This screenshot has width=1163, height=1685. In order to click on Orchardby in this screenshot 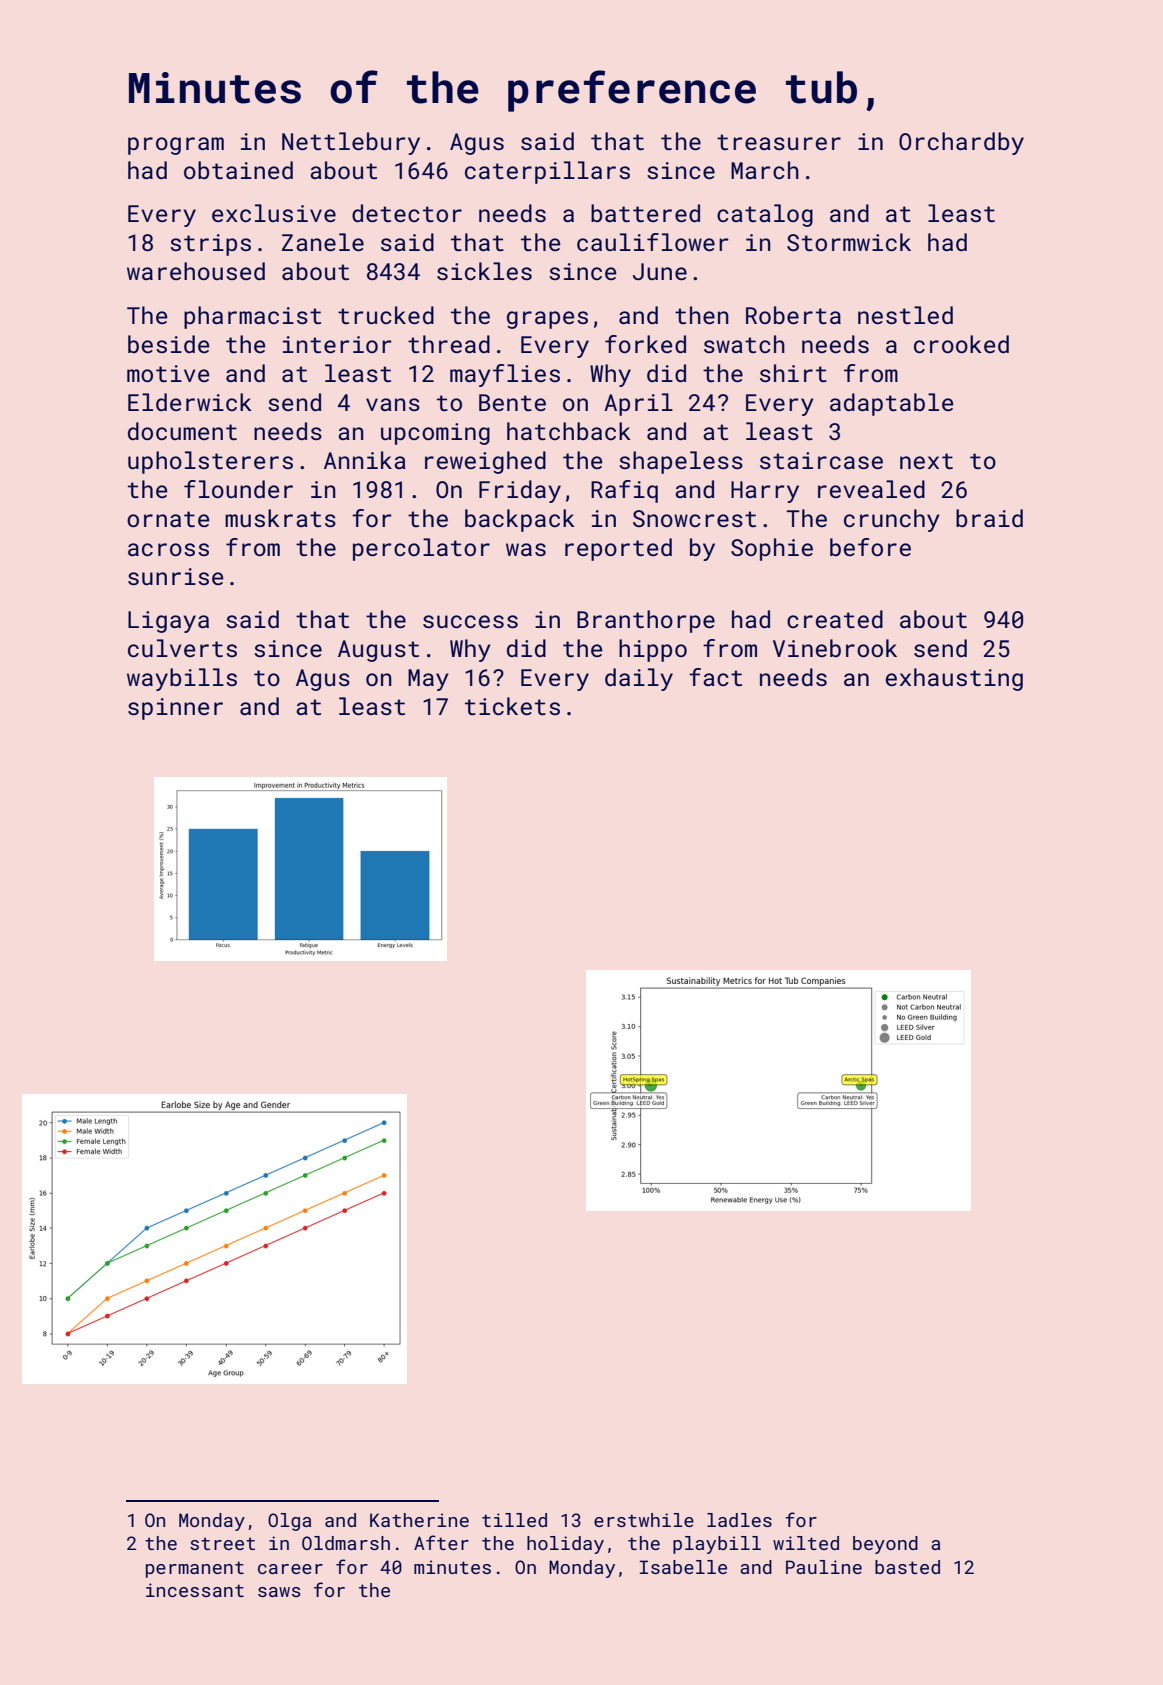, I will do `click(961, 143)`.
